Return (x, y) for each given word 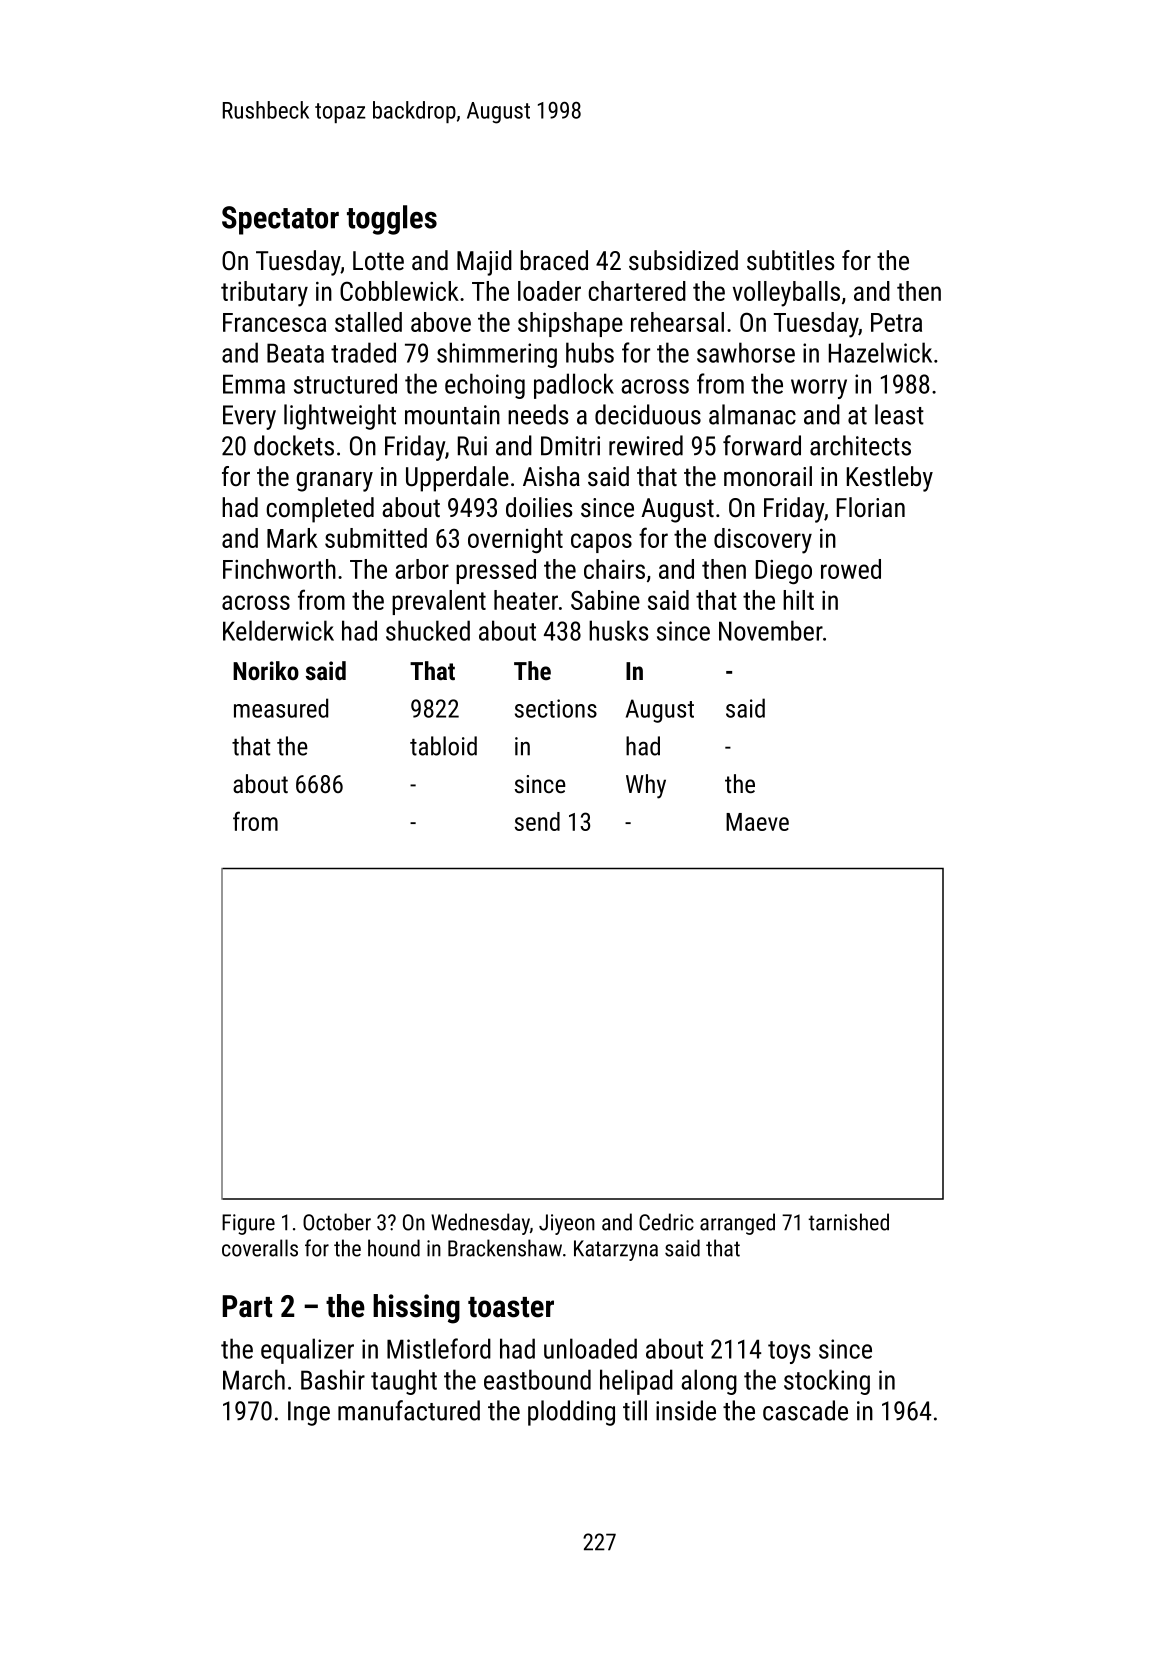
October (337, 1222)
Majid (484, 263)
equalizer (307, 1351)
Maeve (757, 822)
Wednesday (480, 1224)
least (899, 414)
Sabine (605, 600)
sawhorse (746, 352)
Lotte (378, 261)
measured (281, 708)
